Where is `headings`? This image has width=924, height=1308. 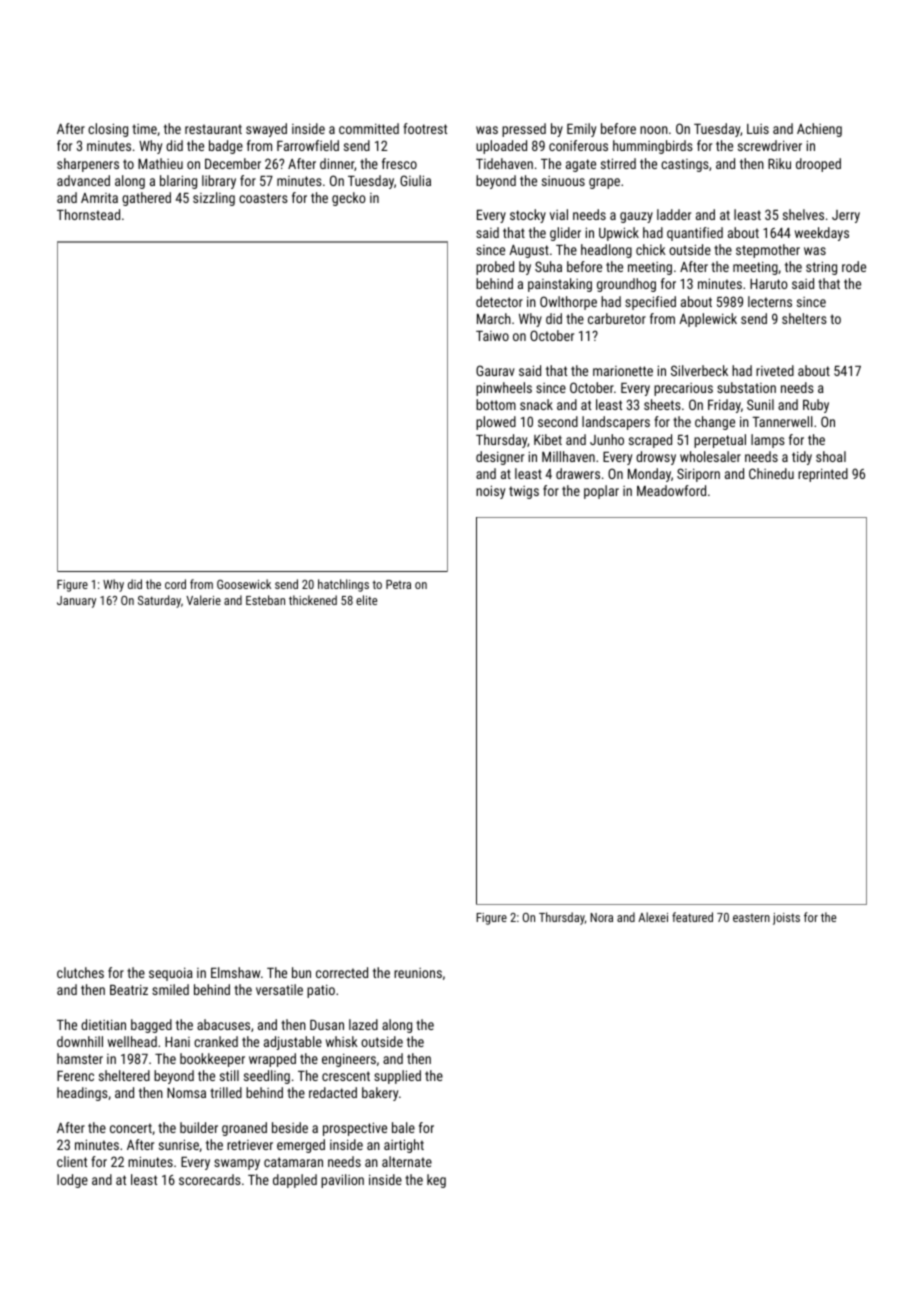 headings is located at coordinates (82, 1094).
